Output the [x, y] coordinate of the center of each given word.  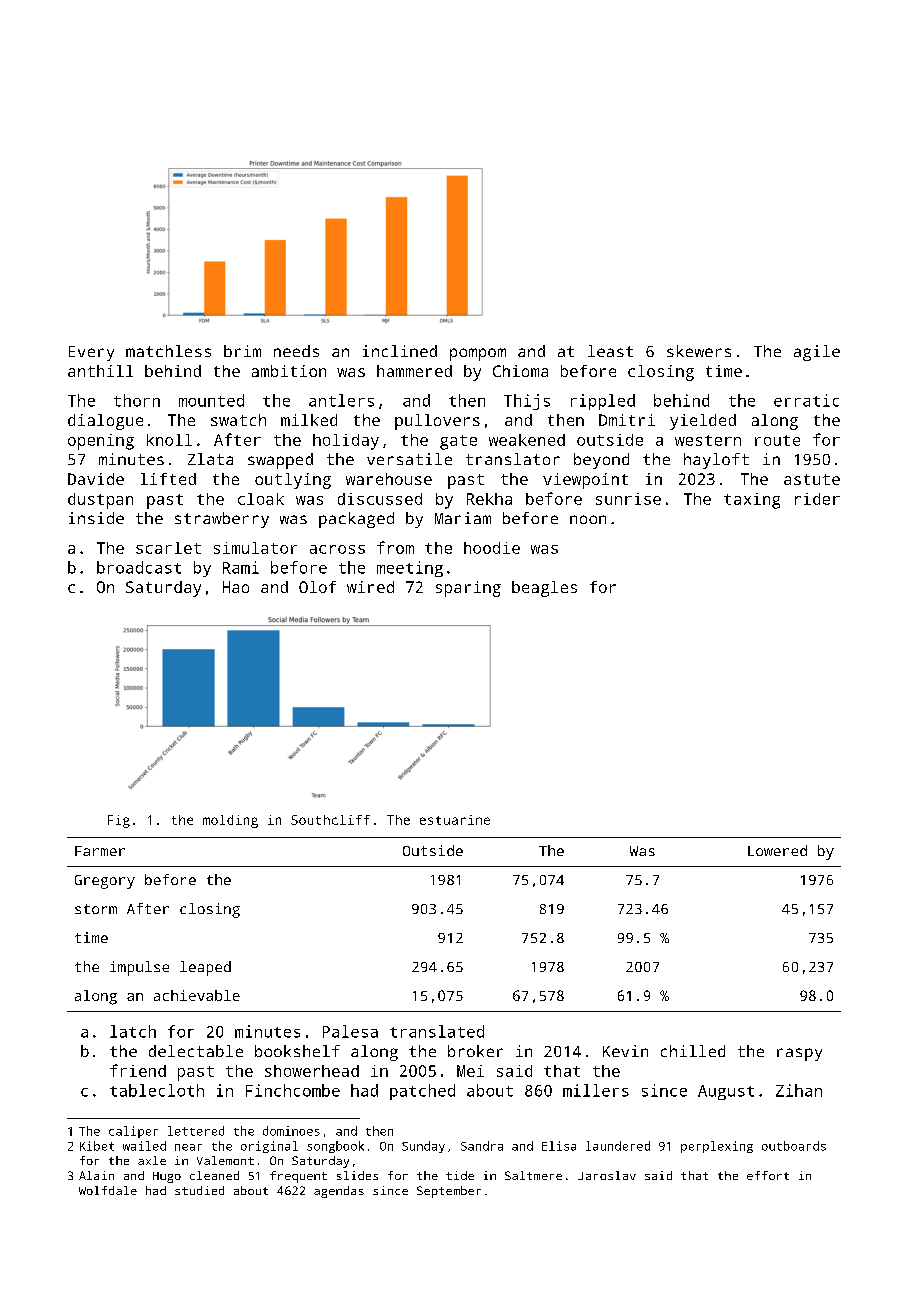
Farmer [100, 851]
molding [230, 821]
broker [475, 1051]
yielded [703, 422]
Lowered [777, 850]
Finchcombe [293, 1090]
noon [588, 519]
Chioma [520, 371]
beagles [544, 589]
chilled [693, 1051]
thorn [137, 400]
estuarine [455, 820]
